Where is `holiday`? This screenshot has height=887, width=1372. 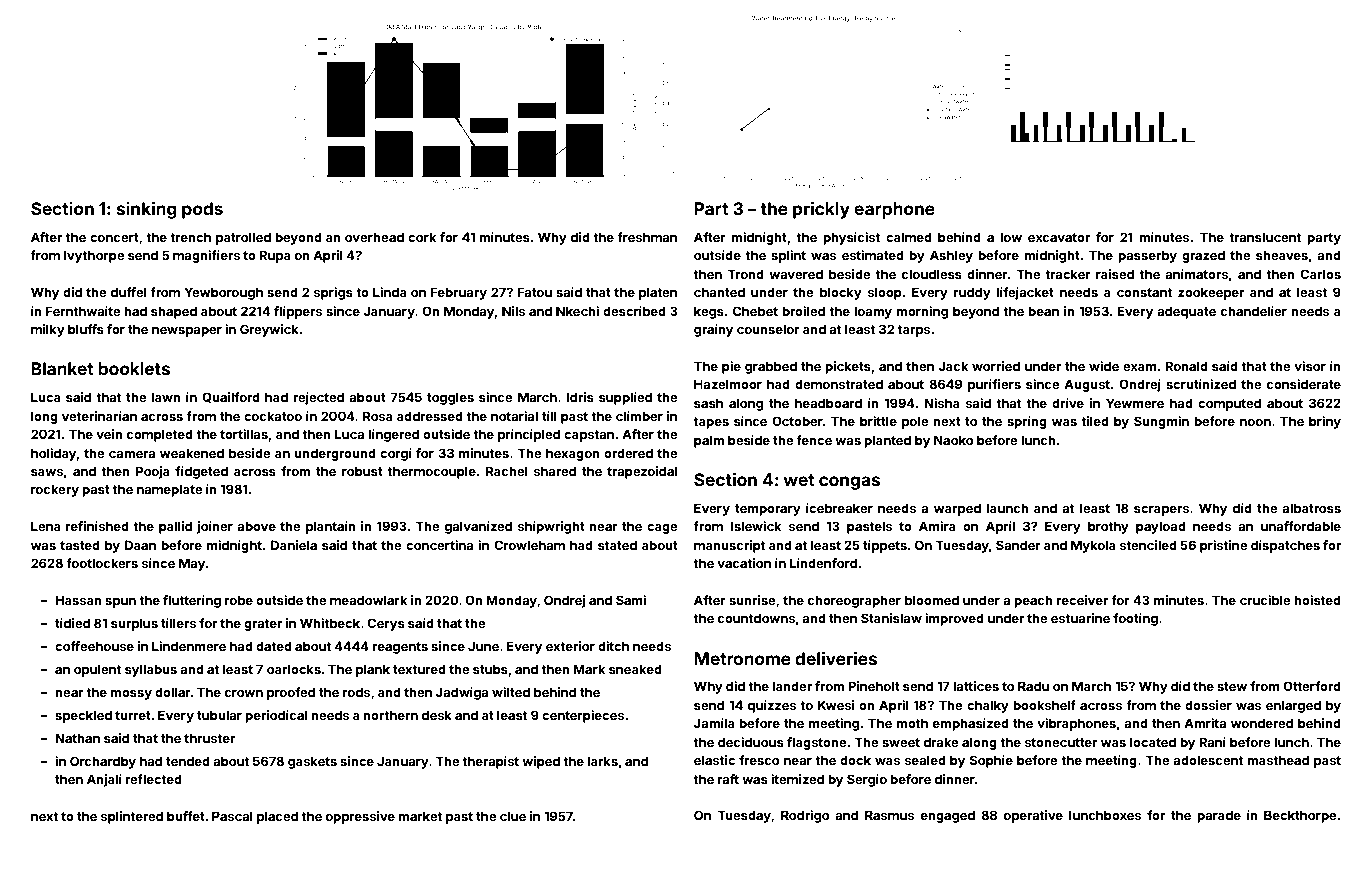 holiday is located at coordinates (53, 454).
